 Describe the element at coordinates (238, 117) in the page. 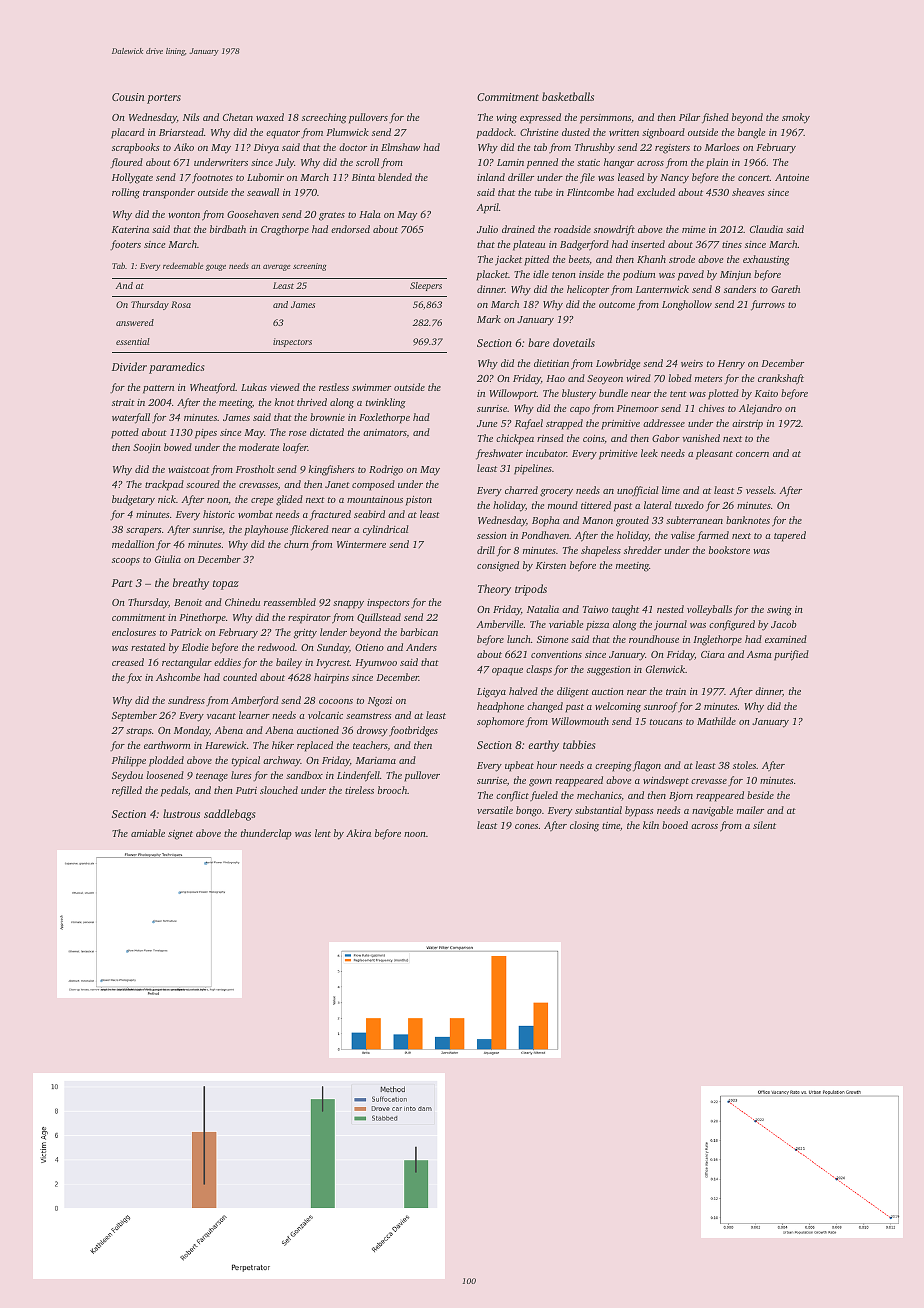

I see `Chetan` at that location.
